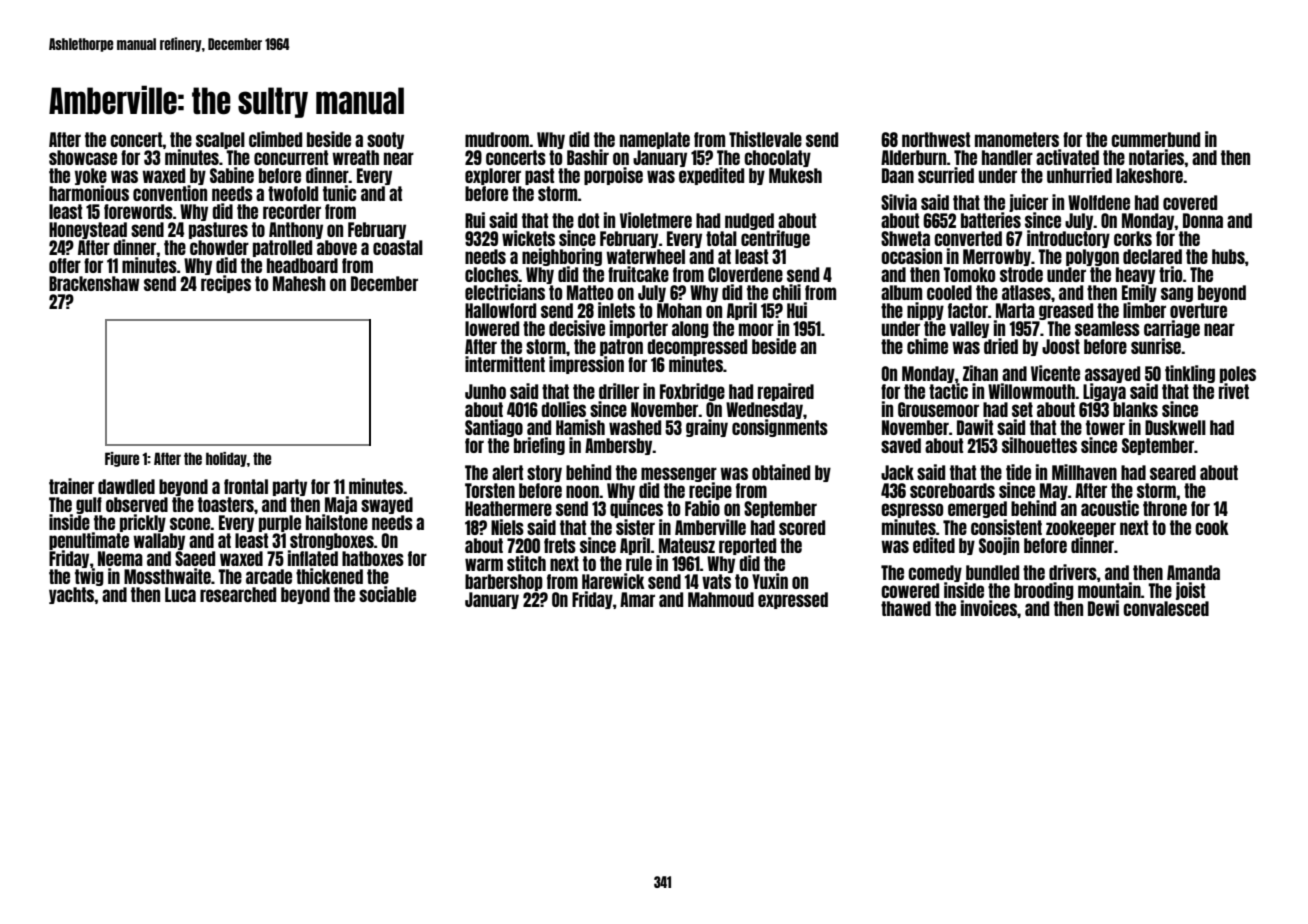  What do you see at coordinates (497, 139) in the page?
I see `mudroom` at bounding box center [497, 139].
